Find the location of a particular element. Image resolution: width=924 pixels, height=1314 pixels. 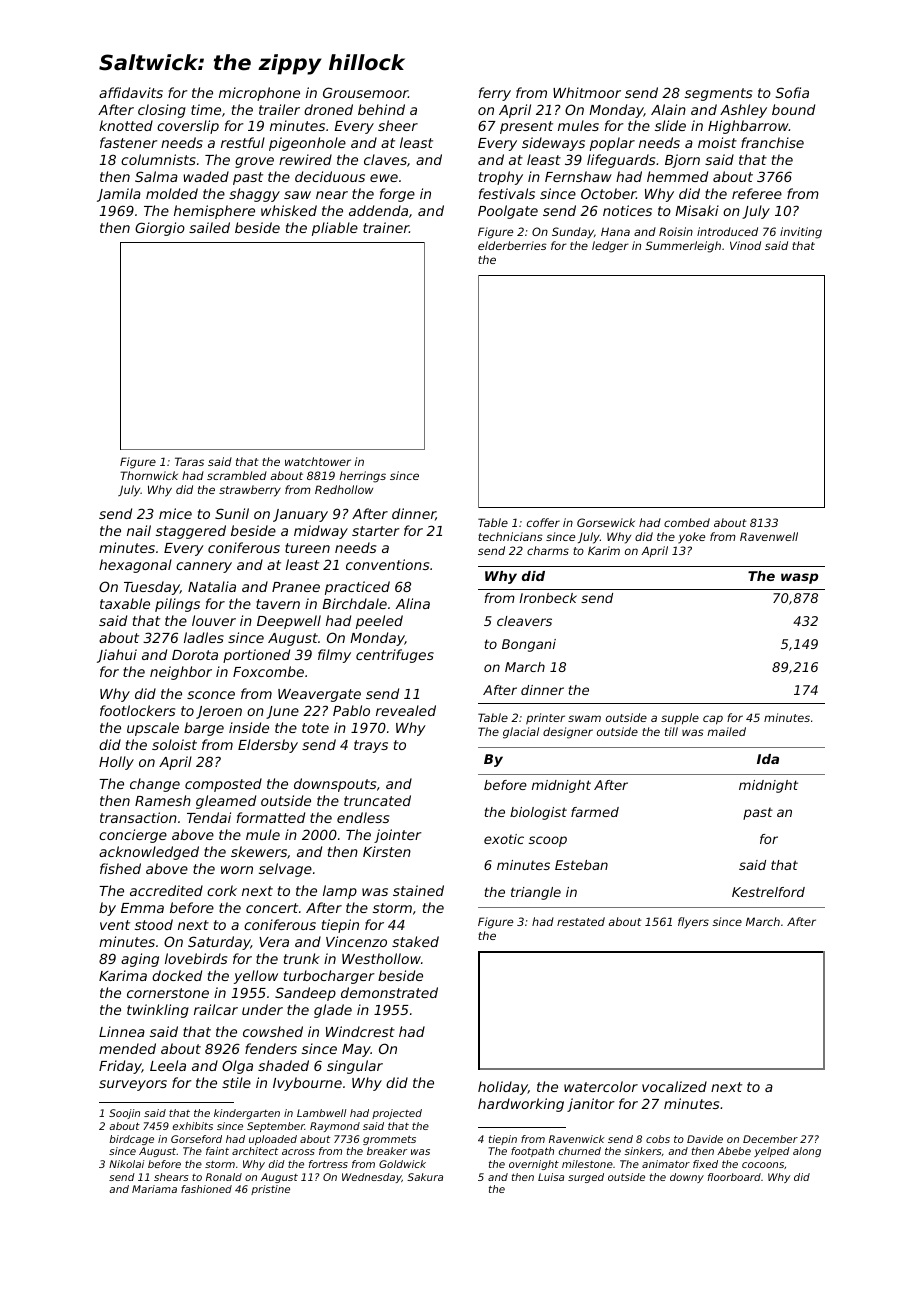

scoop is located at coordinates (548, 841).
